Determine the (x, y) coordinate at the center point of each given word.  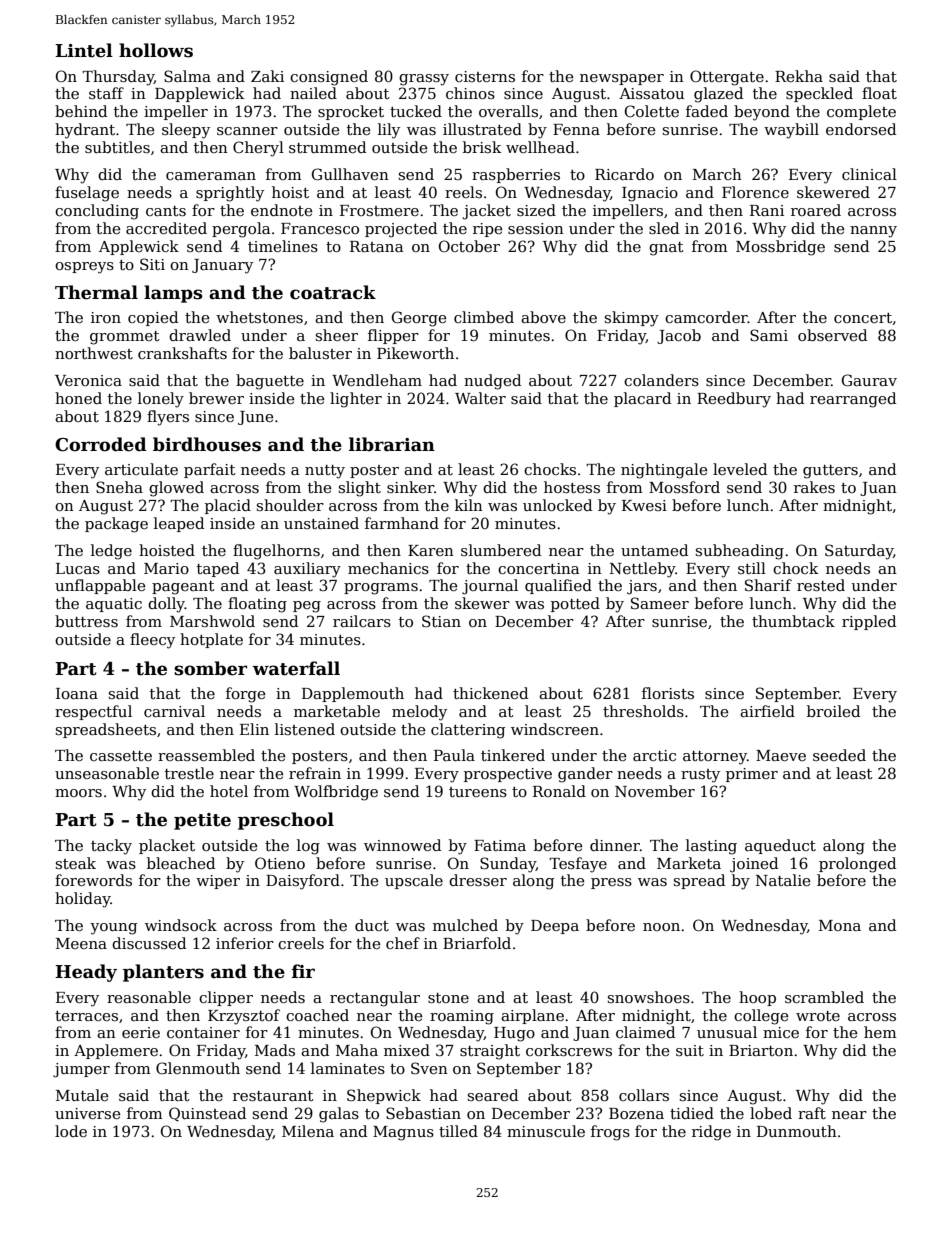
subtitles (117, 147)
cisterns (485, 76)
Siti (152, 264)
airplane (532, 1016)
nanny (873, 232)
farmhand (402, 523)
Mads (275, 1050)
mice (781, 1032)
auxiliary (307, 570)
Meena (81, 943)
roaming (462, 1017)
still (752, 568)
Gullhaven (350, 174)
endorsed (861, 129)
